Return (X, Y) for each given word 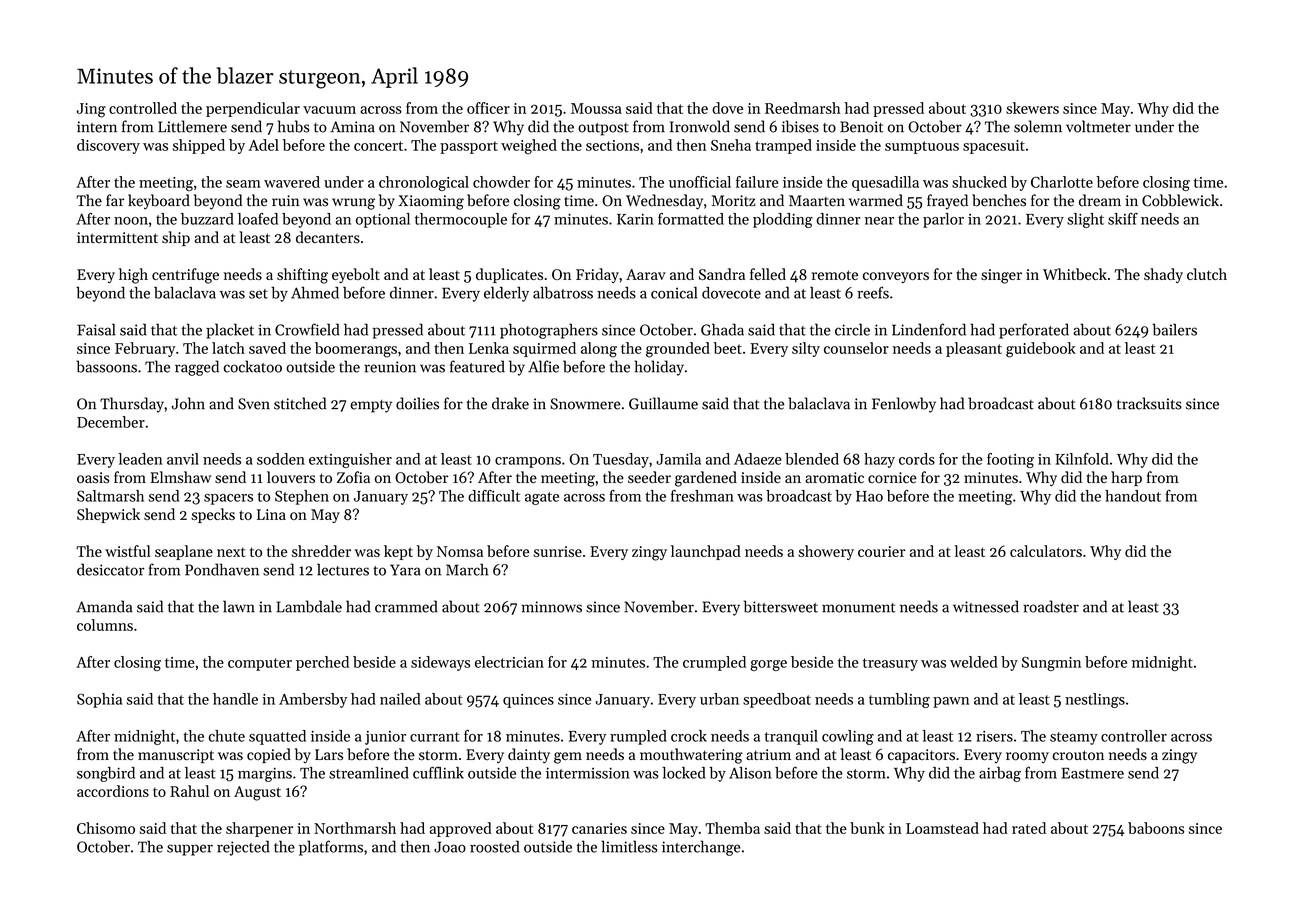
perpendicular (253, 109)
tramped (783, 146)
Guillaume (663, 403)
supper (190, 850)
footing (1010, 460)
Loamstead (942, 828)
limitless (629, 846)
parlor (943, 220)
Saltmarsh (110, 496)
